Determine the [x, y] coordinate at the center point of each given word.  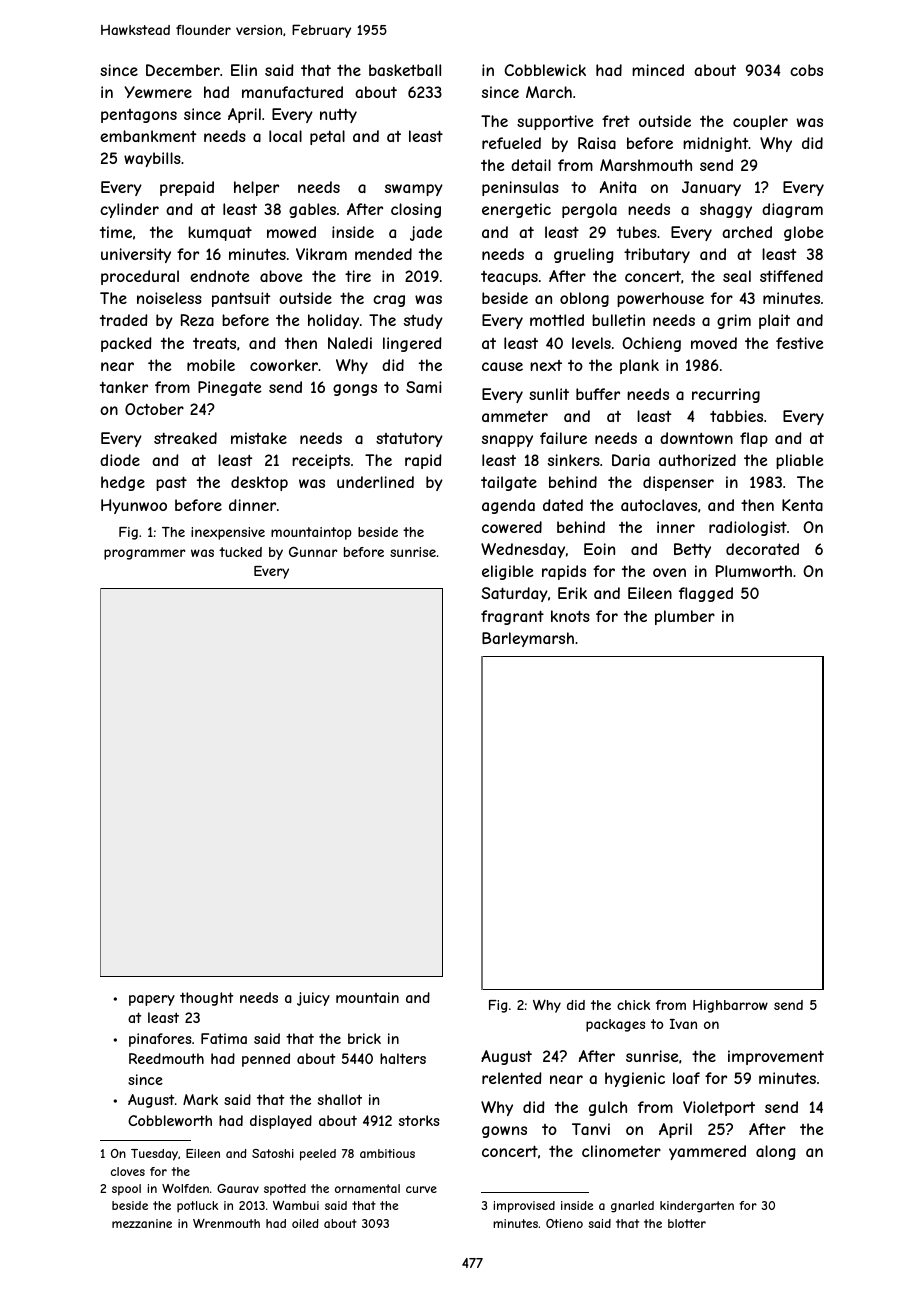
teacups [509, 278]
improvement [776, 1057]
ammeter [515, 416]
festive [799, 343]
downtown [696, 438]
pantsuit [241, 299]
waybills [152, 159]
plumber [685, 617]
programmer [144, 554]
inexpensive [228, 533]
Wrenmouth [226, 1223]
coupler [760, 122]
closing [416, 210]
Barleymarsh [528, 639]
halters [403, 1058]
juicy [313, 999]
